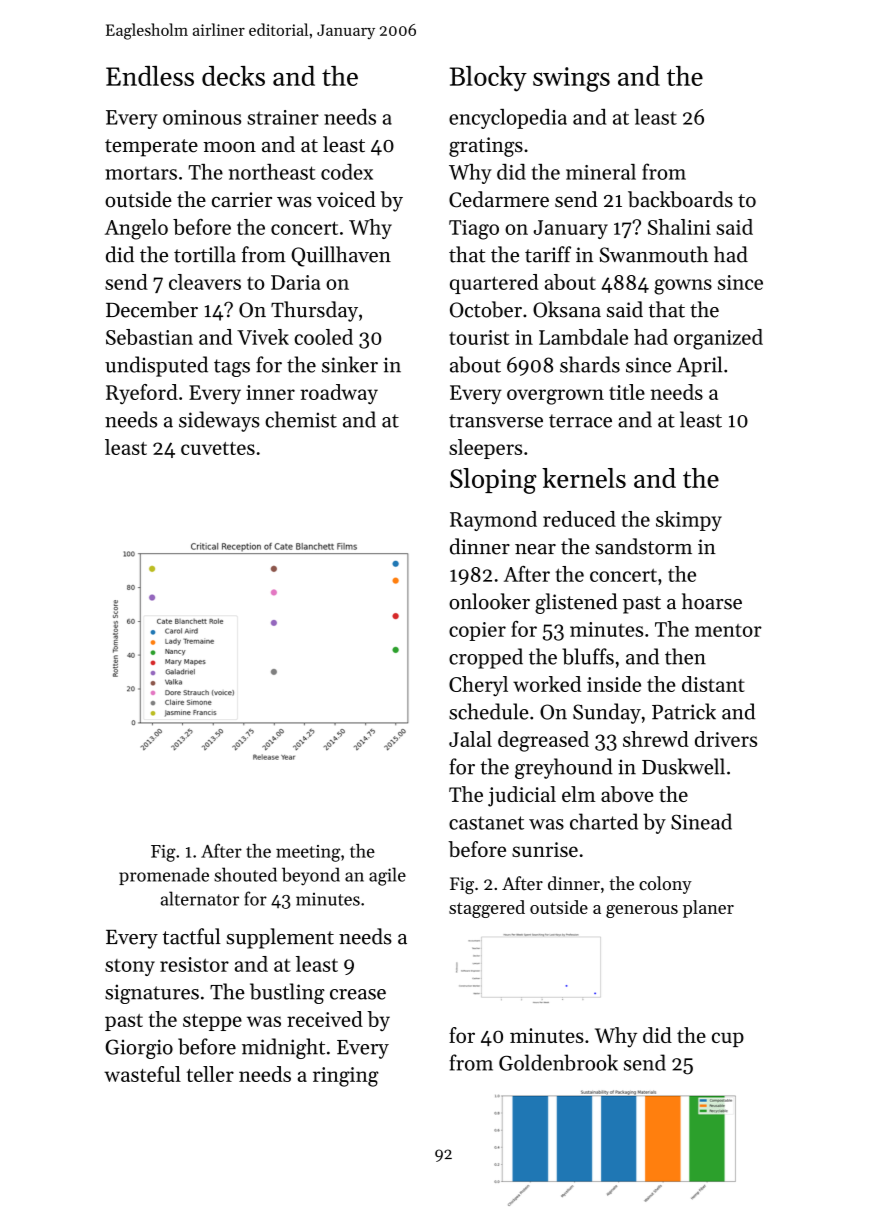  What do you see at coordinates (218, 448) in the image?
I see `cuvettes` at bounding box center [218, 448].
